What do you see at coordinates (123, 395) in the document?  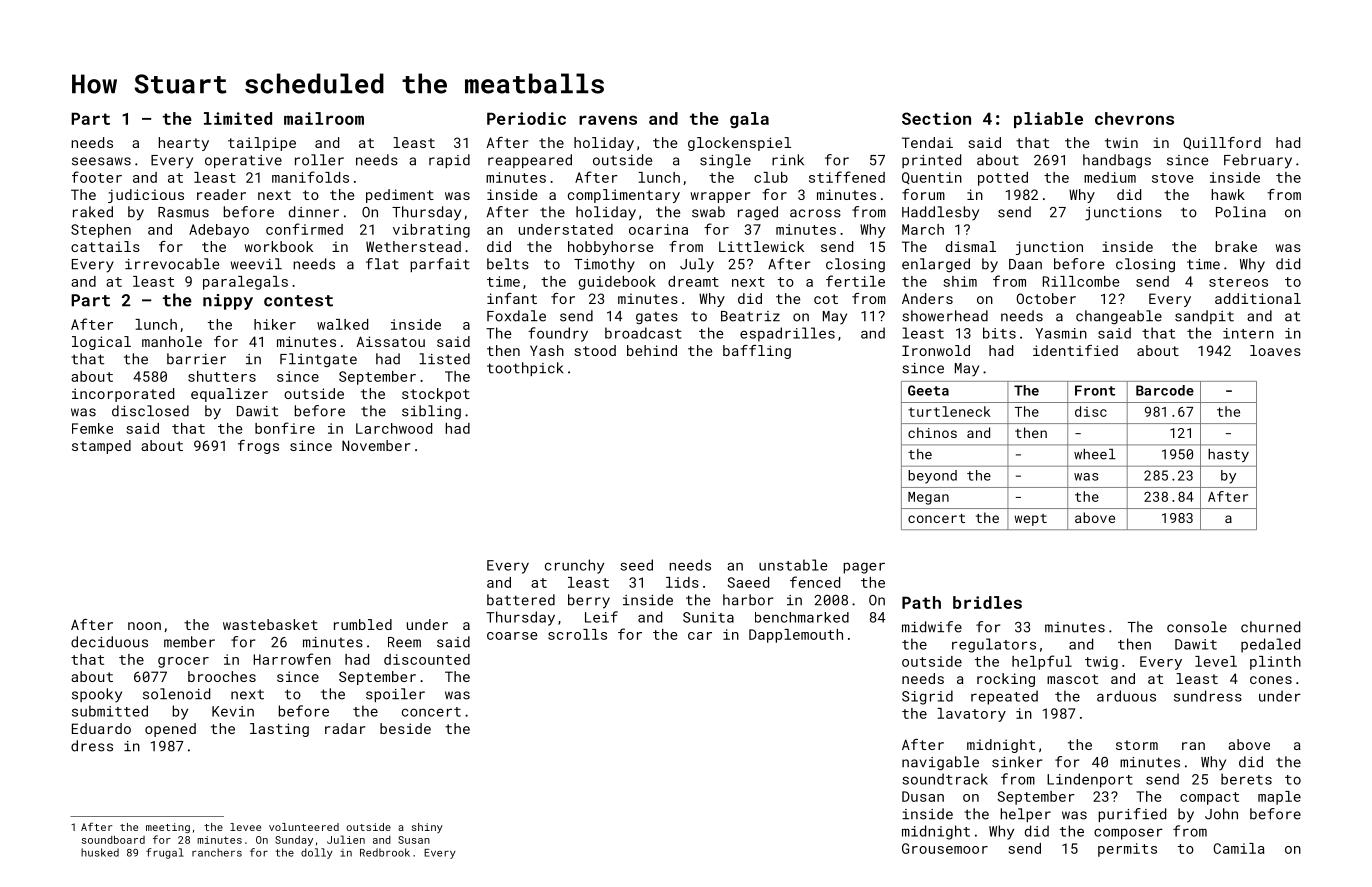 I see `incorporated` at bounding box center [123, 395].
